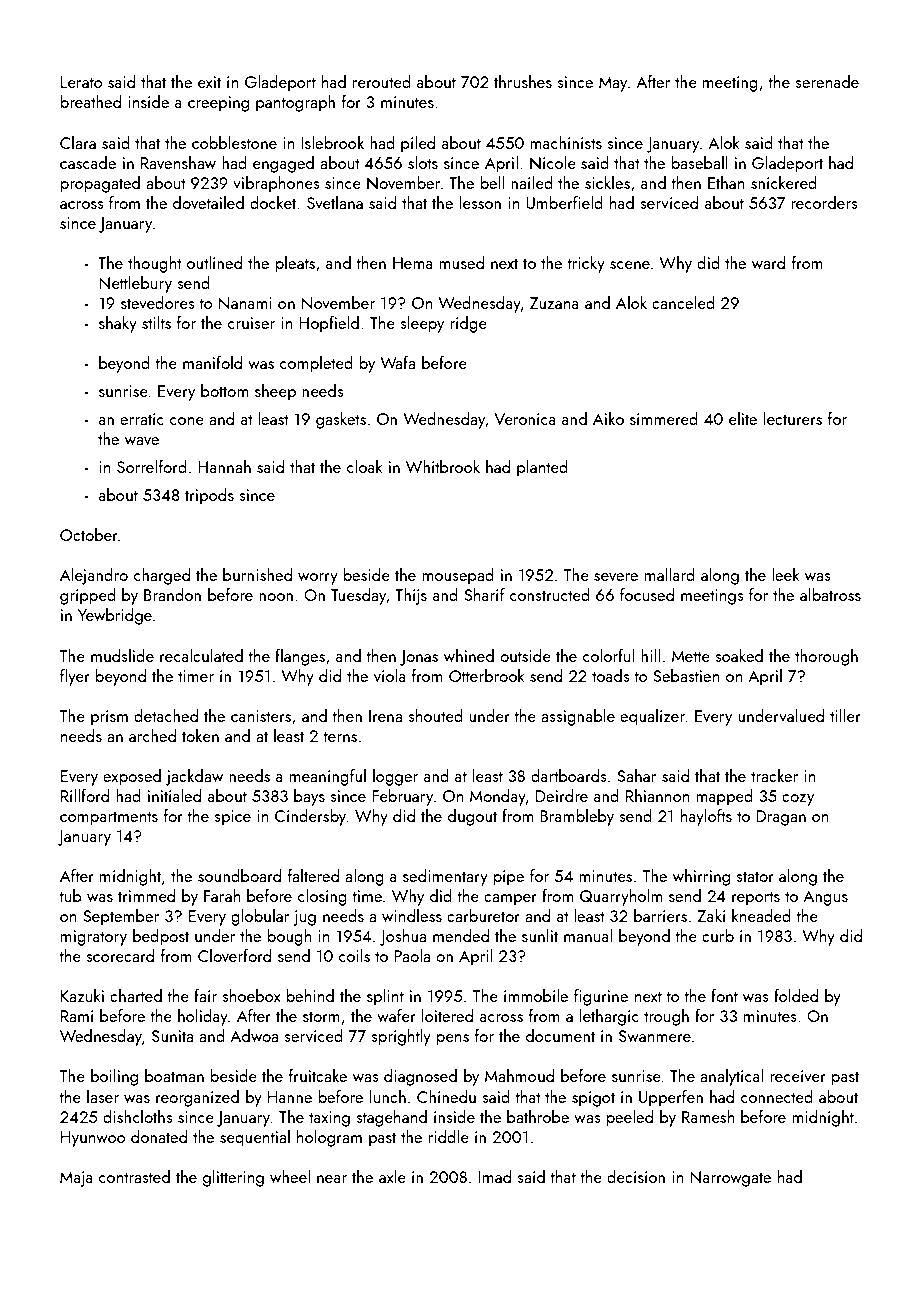 This screenshot has height=1308, width=924. Describe the element at coordinates (525, 655) in the screenshot. I see `outside` at that location.
